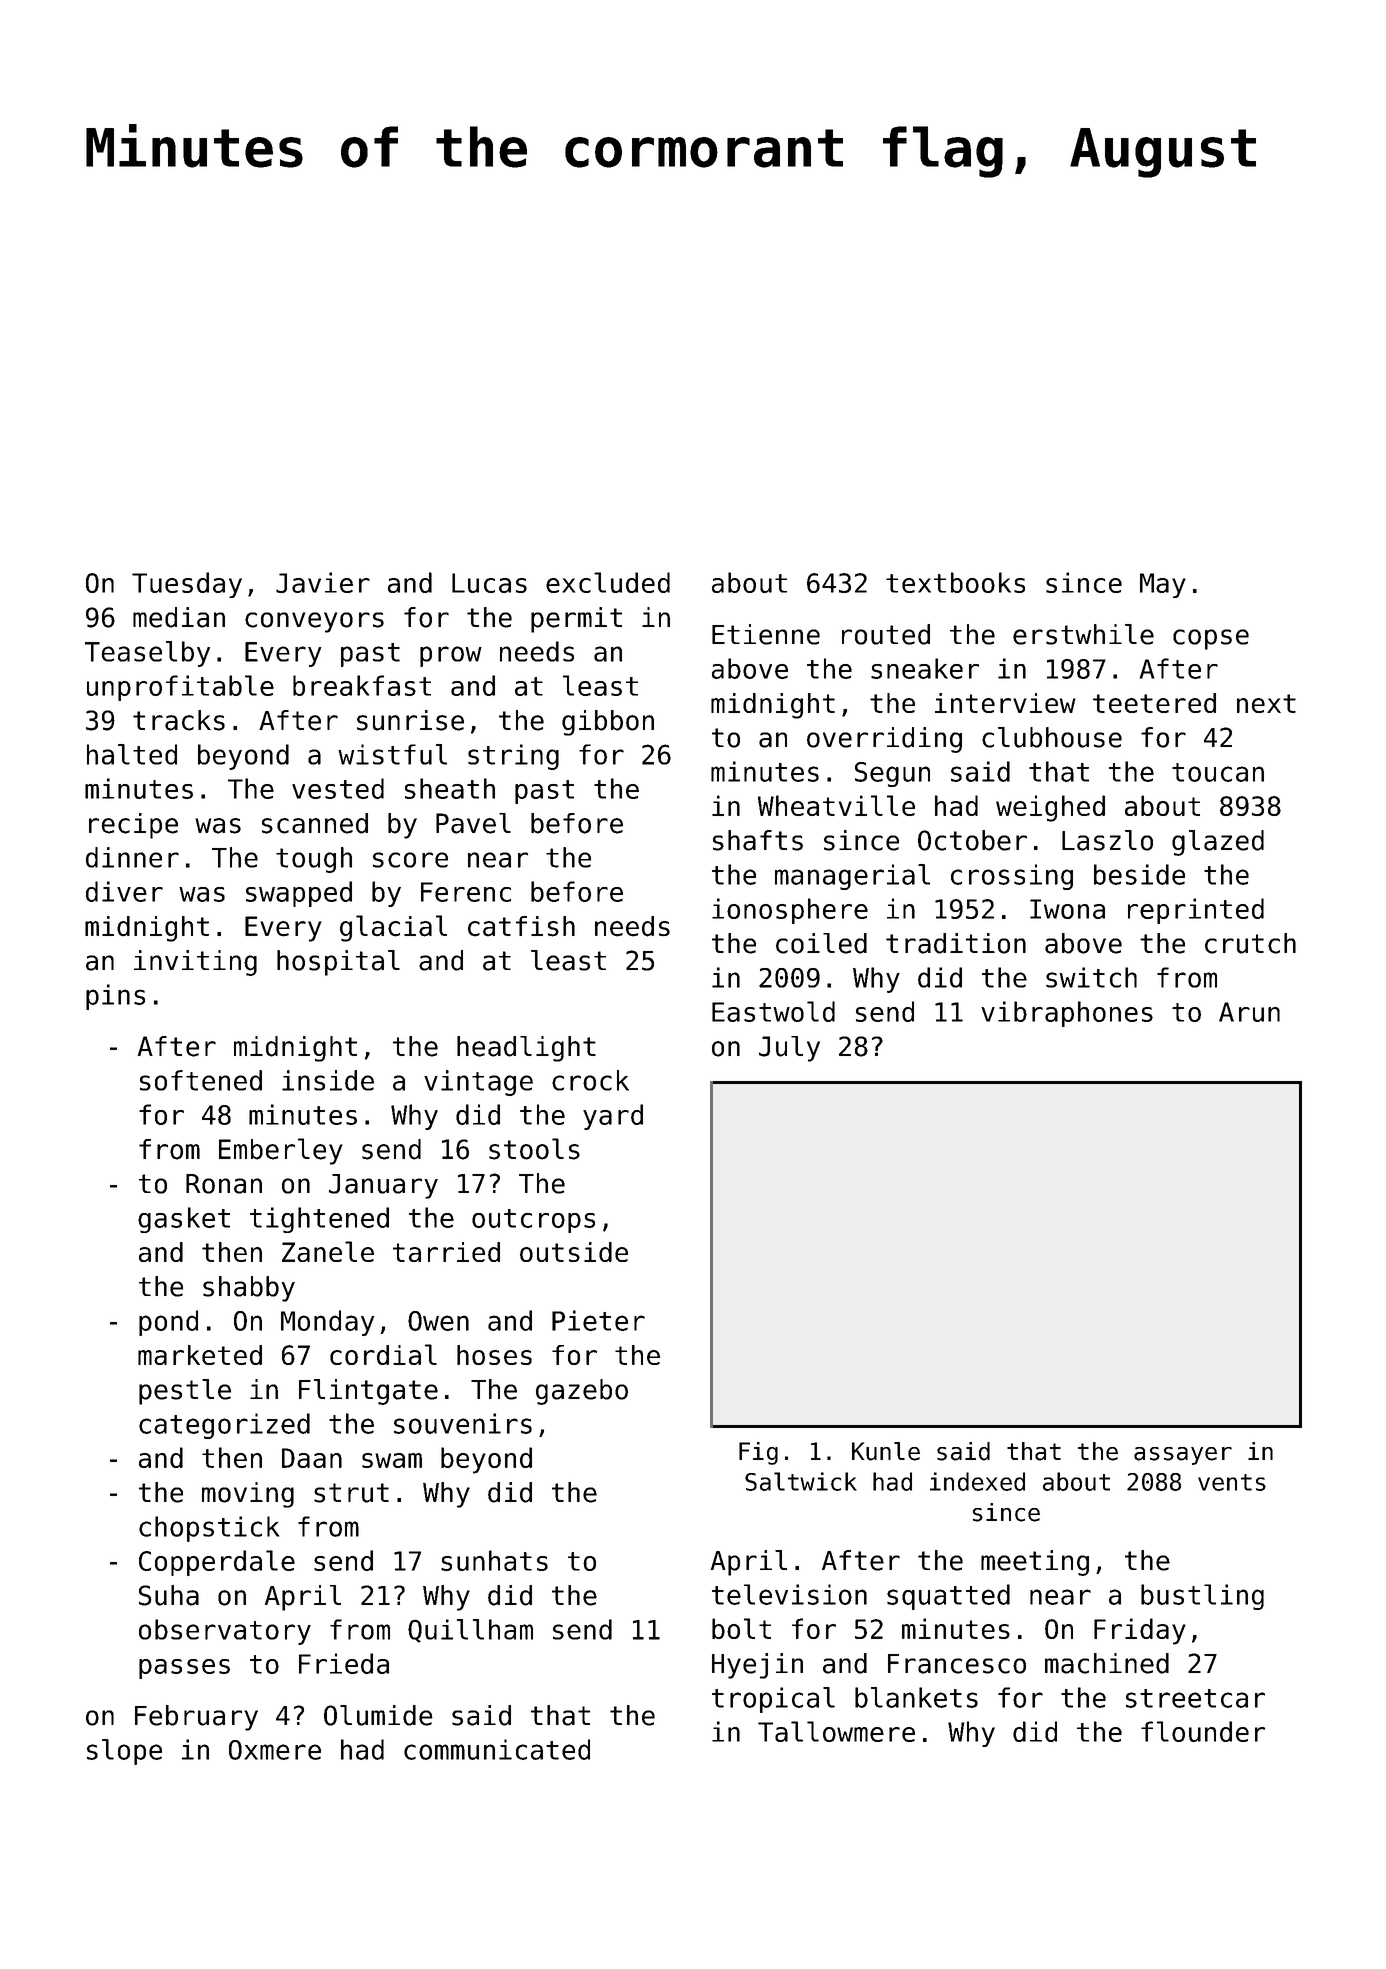 Image resolution: width=1386 pixels, height=1969 pixels. Describe the element at coordinates (323, 582) in the document. I see `Javier` at that location.
